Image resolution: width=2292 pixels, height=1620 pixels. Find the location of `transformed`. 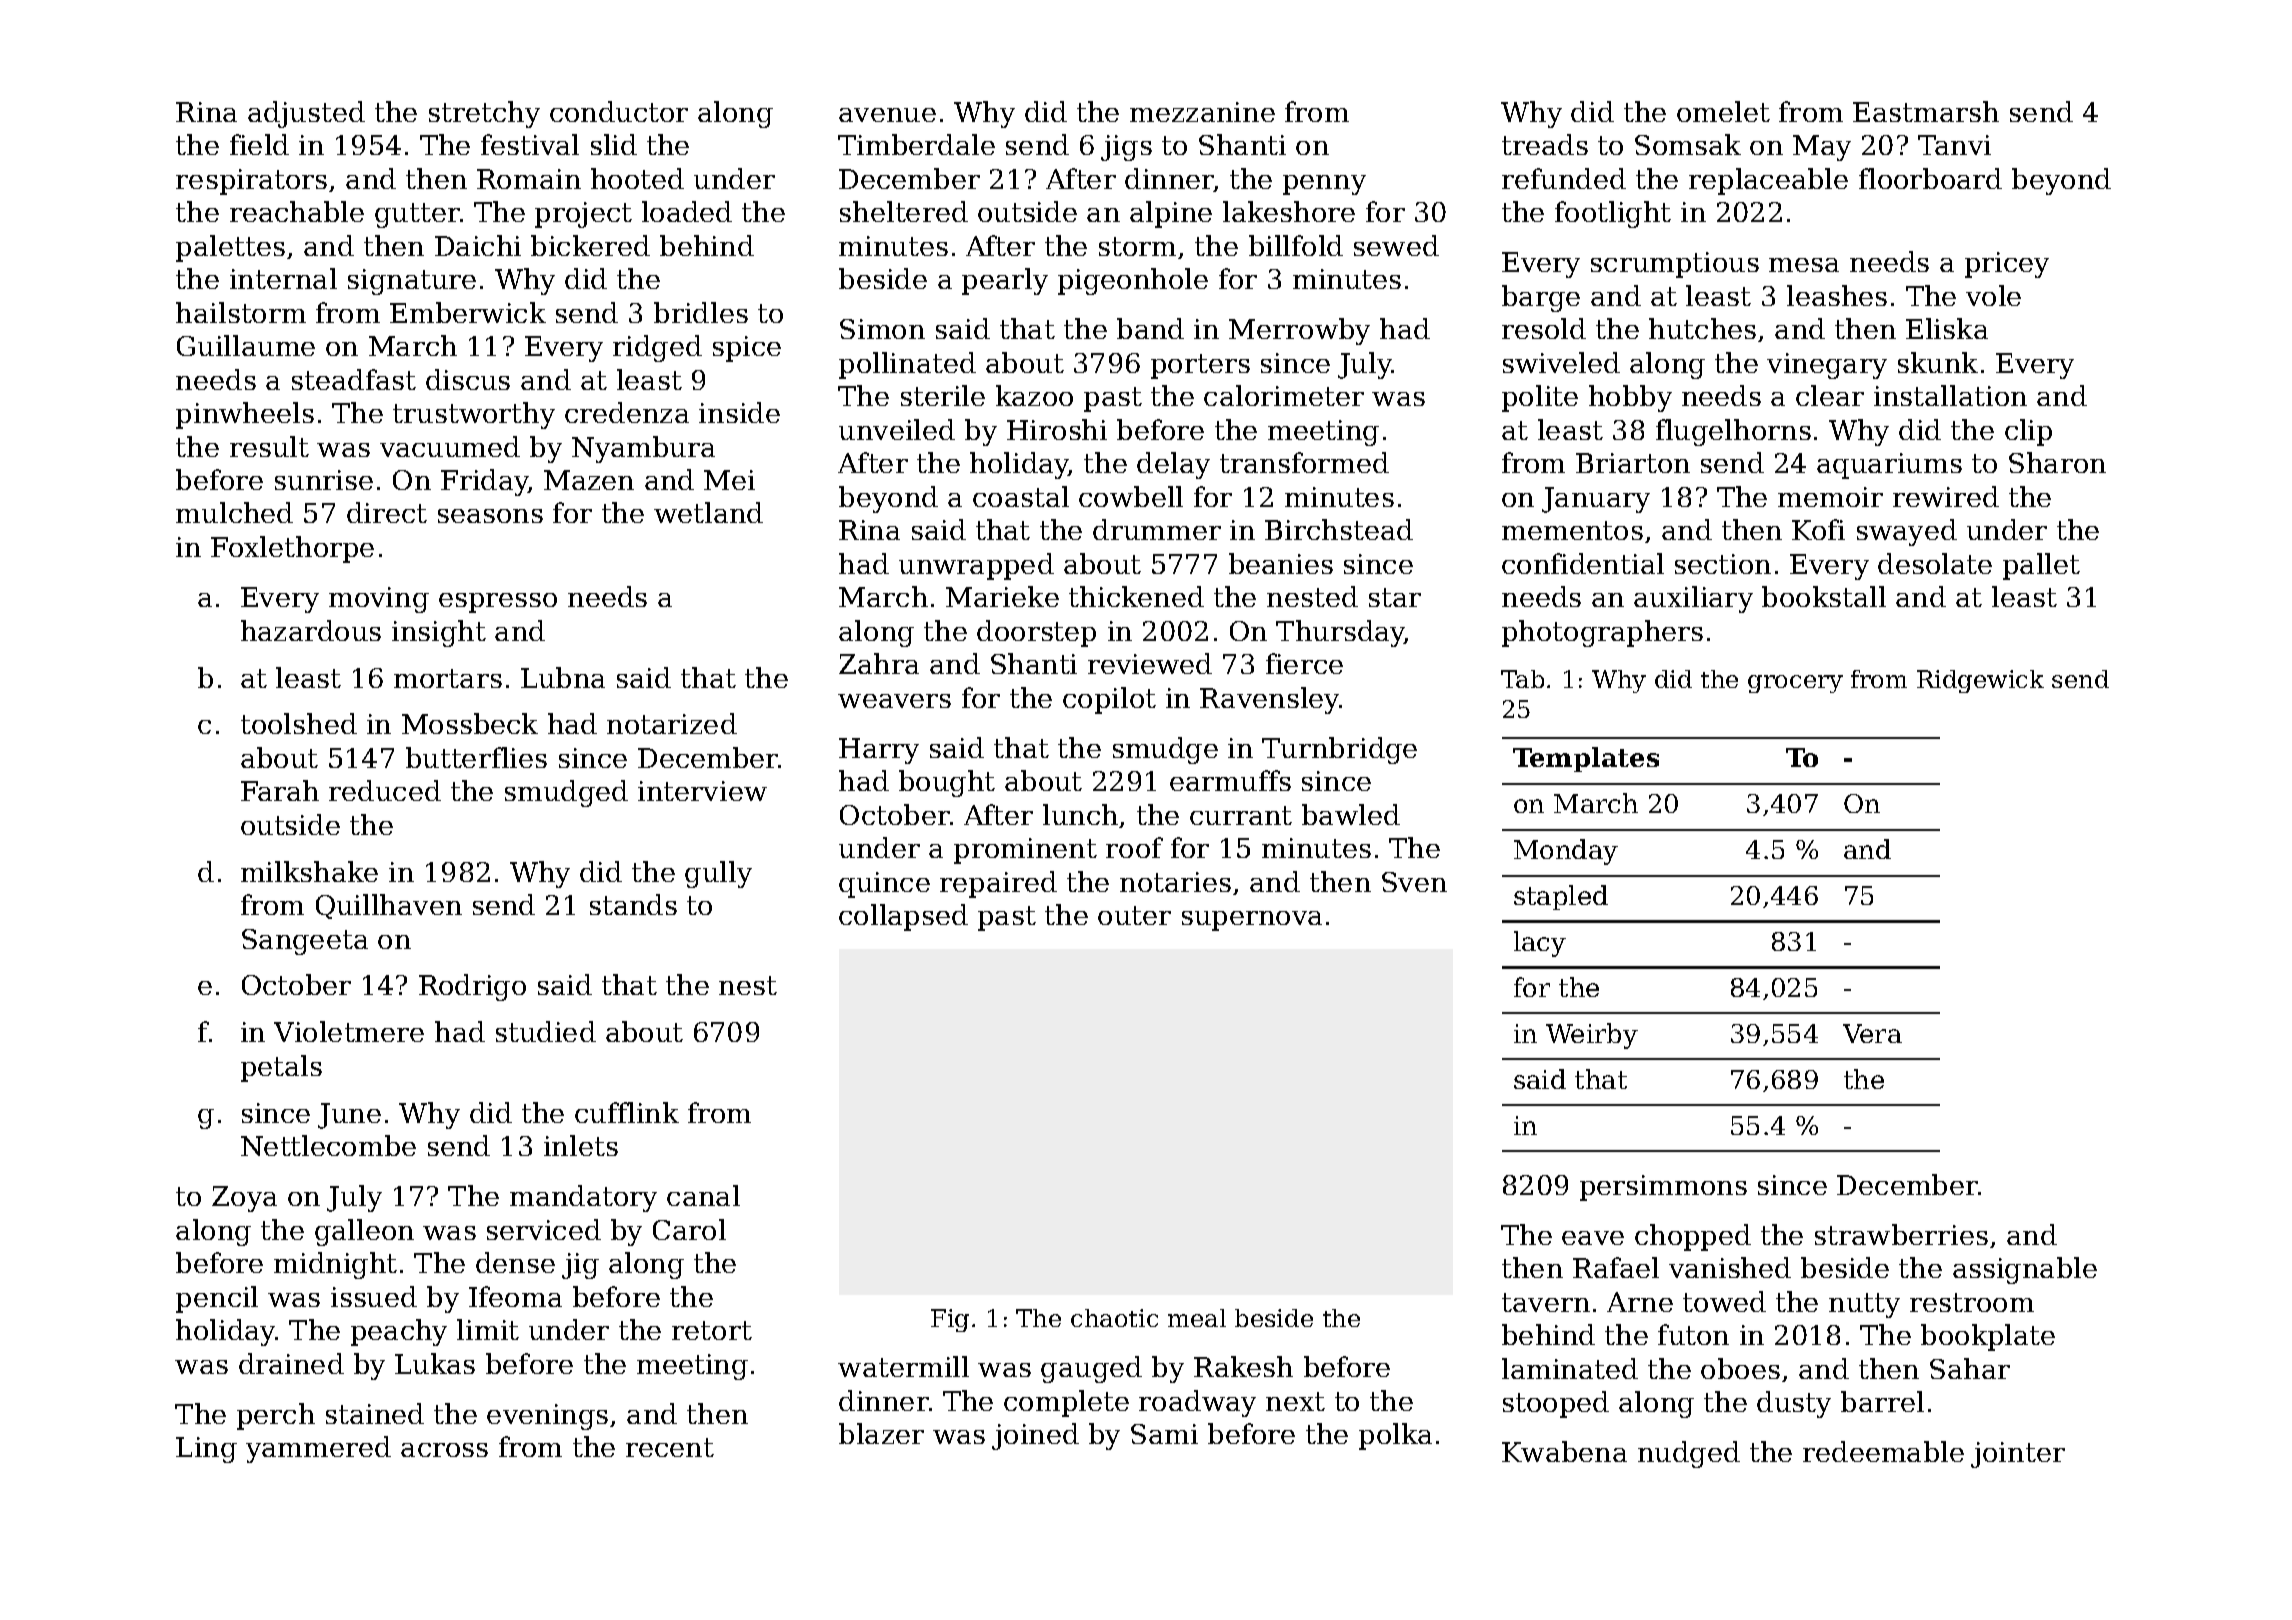

transformed is located at coordinates (1304, 462).
